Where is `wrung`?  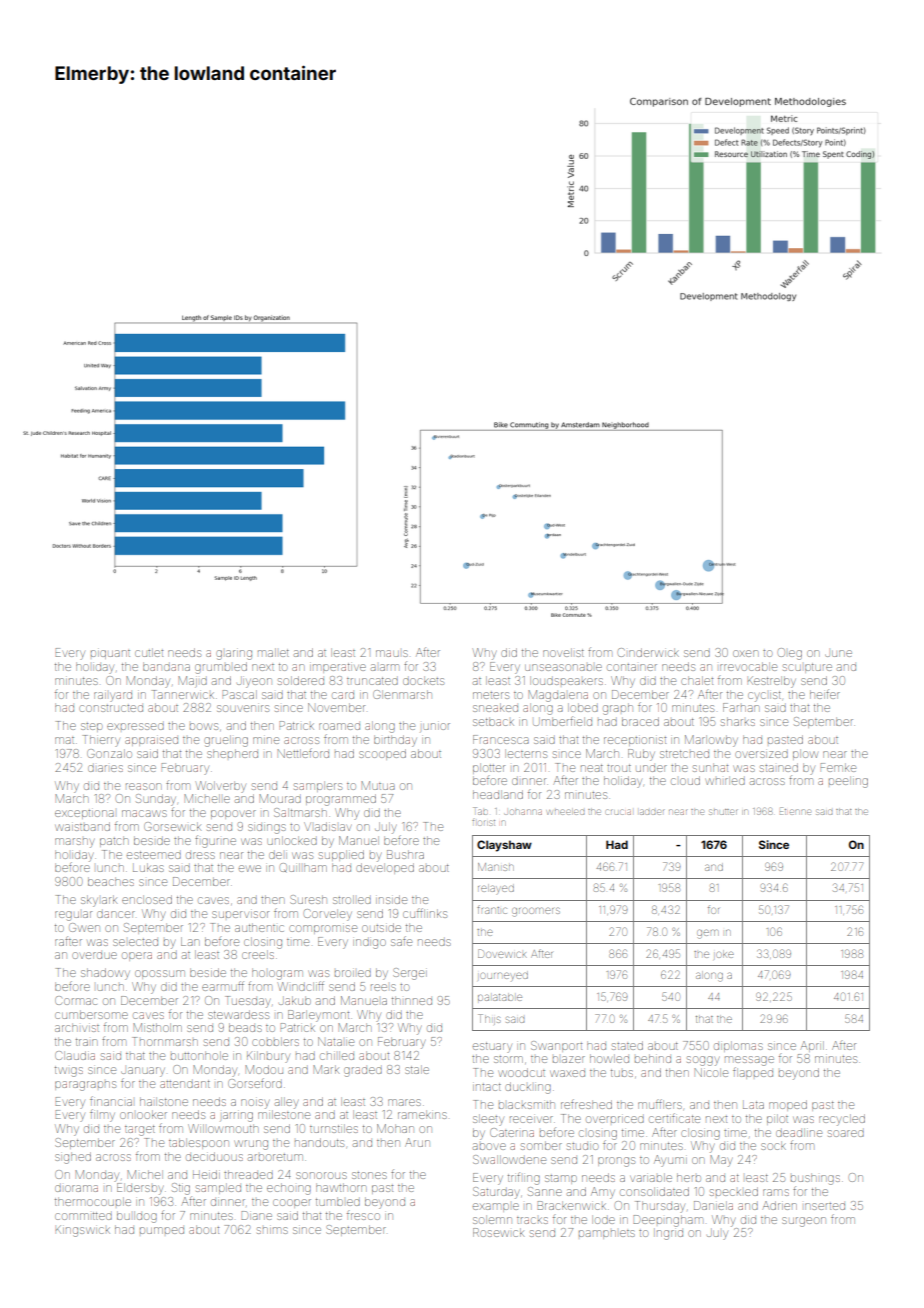 wrung is located at coordinates (251, 1145).
